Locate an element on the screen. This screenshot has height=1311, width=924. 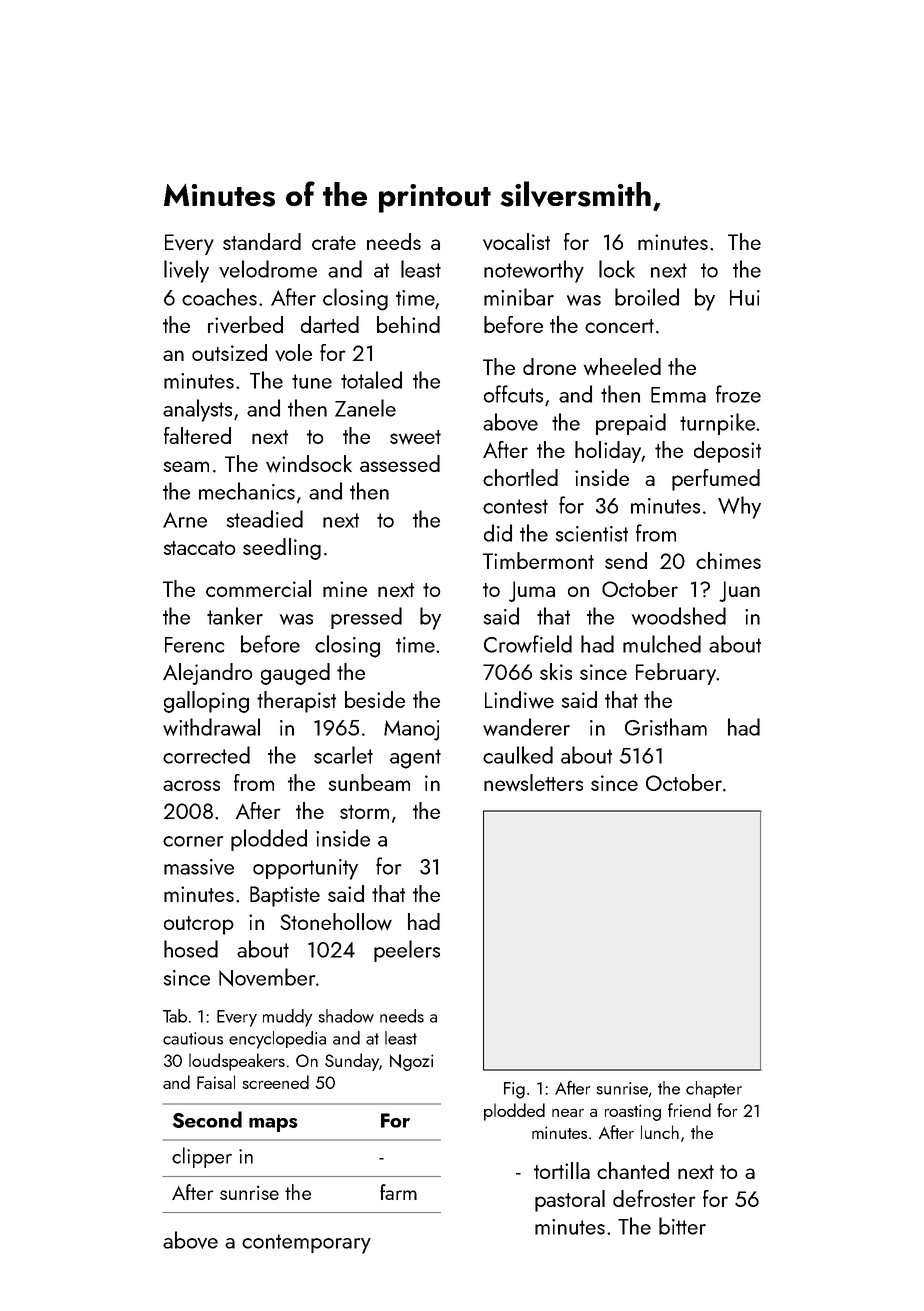
galloping is located at coordinates (206, 702).
